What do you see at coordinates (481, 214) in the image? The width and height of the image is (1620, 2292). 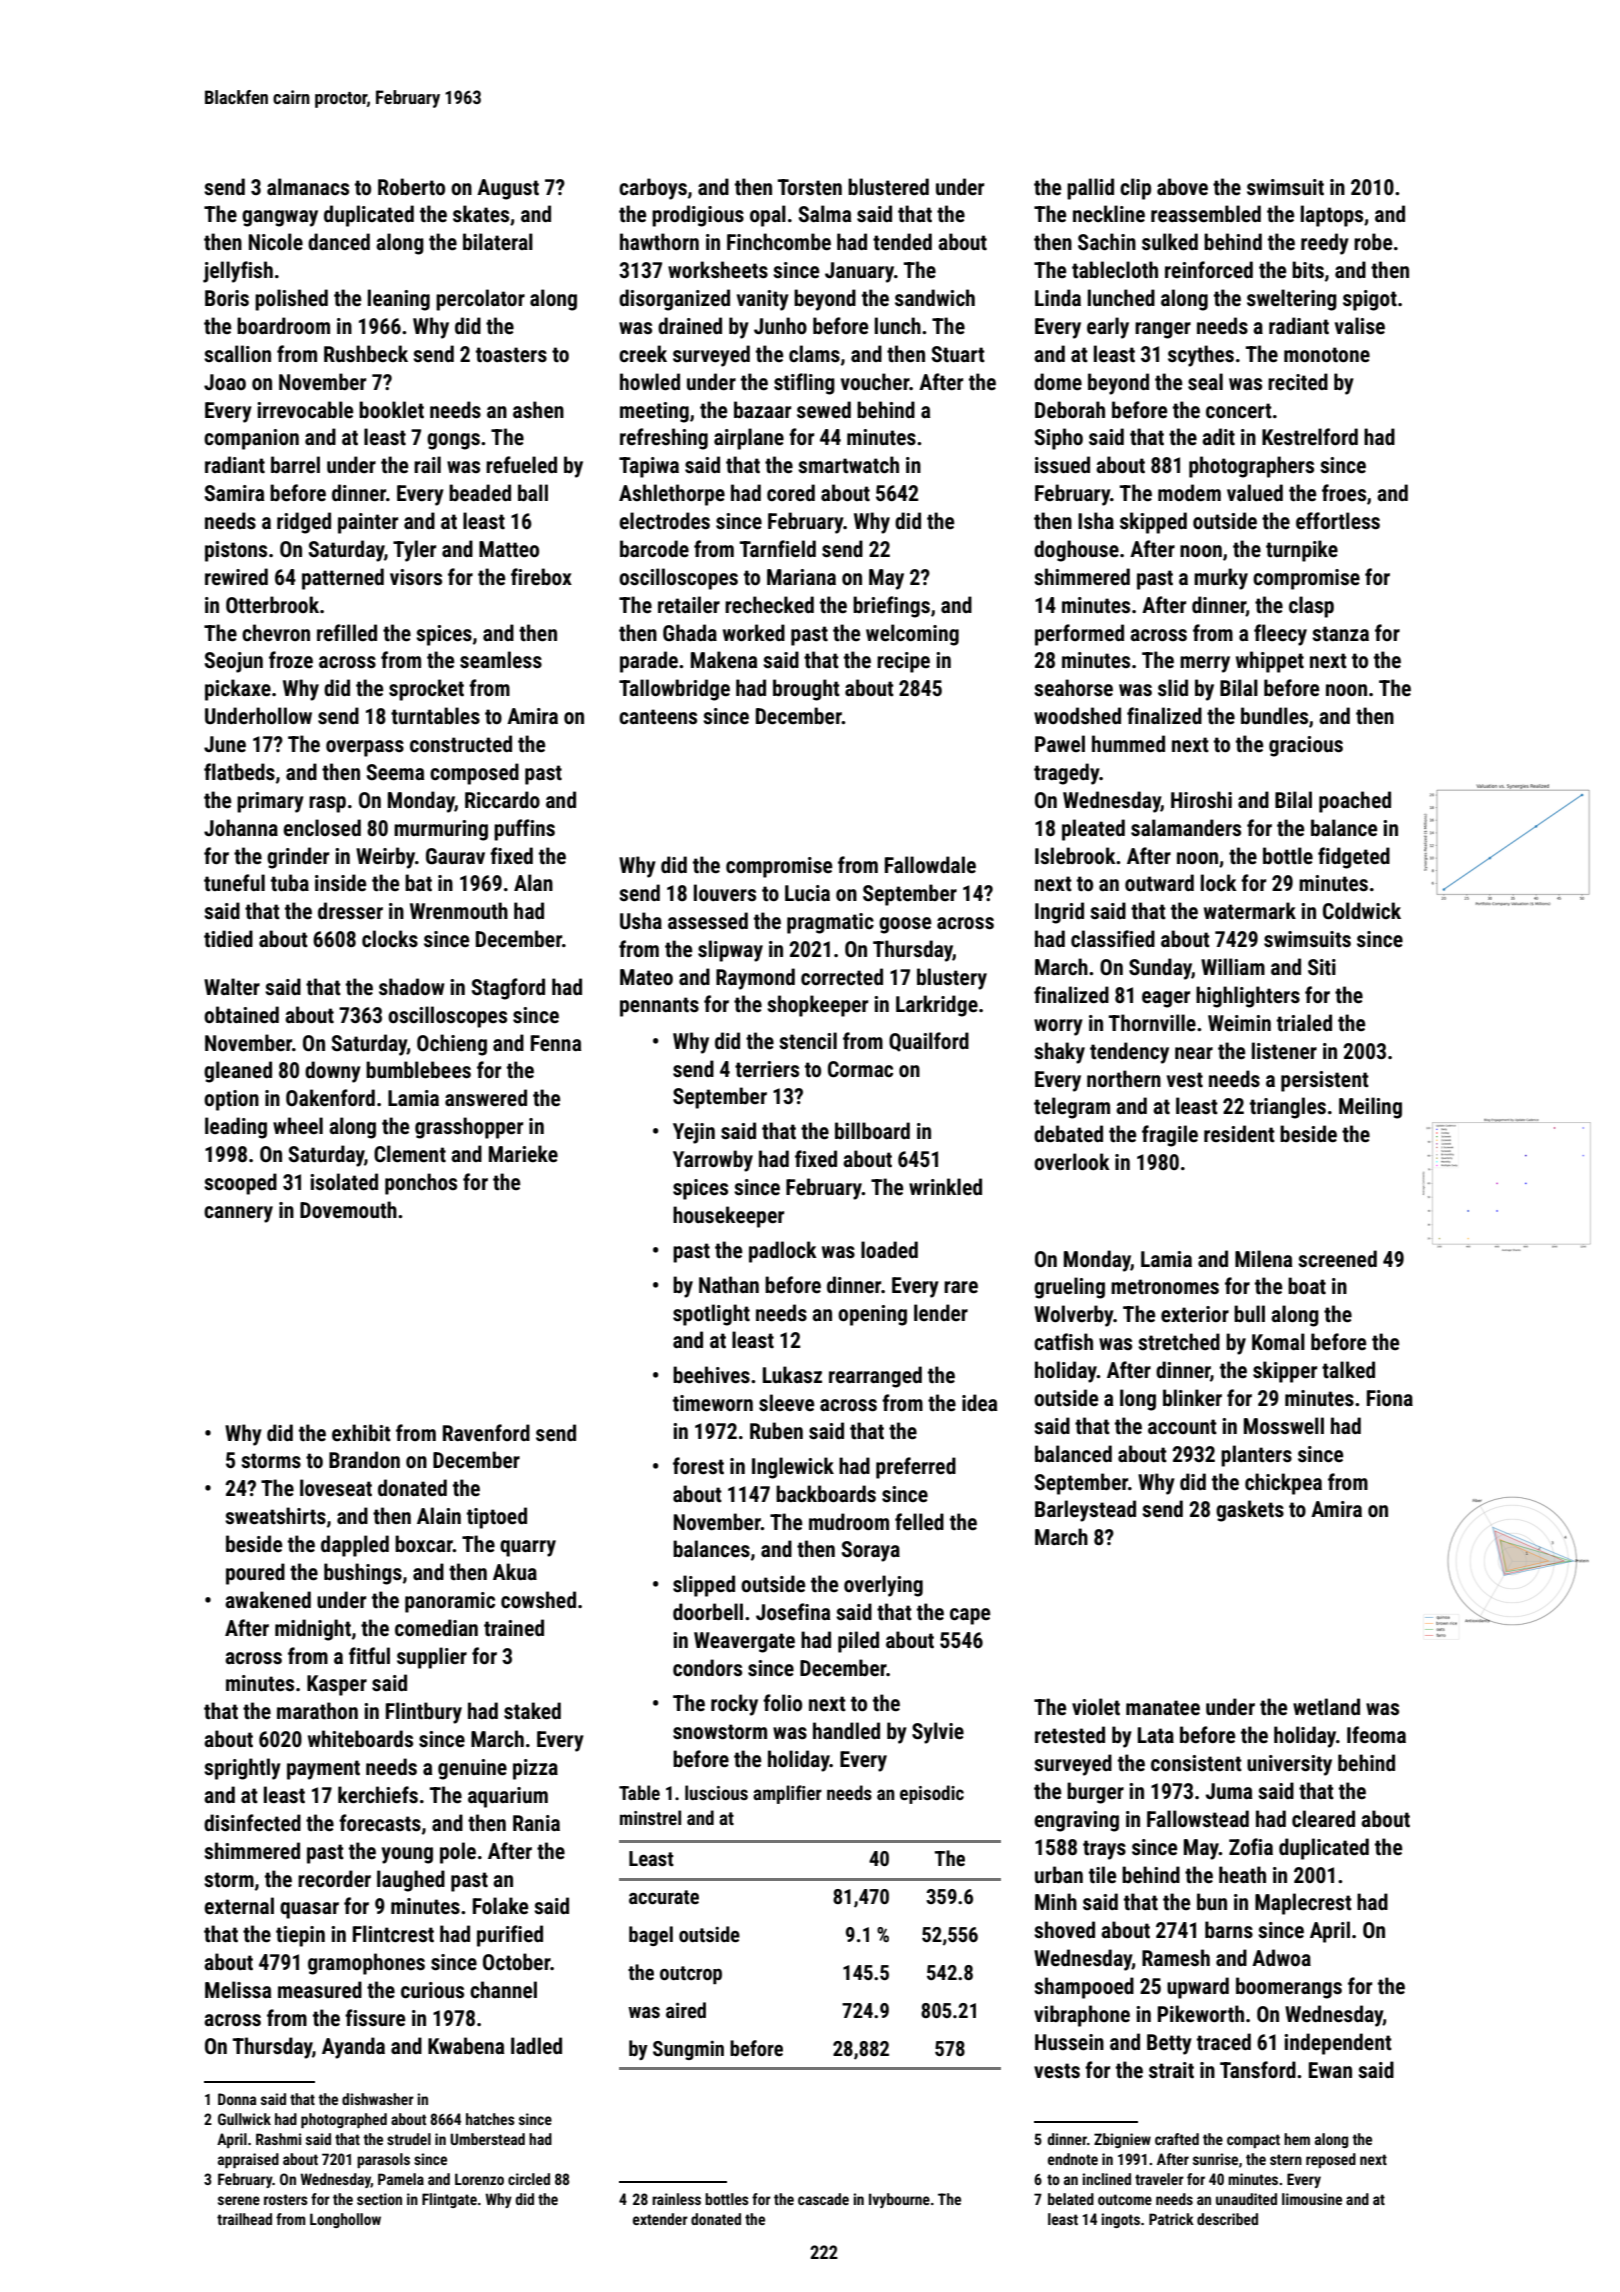 I see `skates` at bounding box center [481, 214].
